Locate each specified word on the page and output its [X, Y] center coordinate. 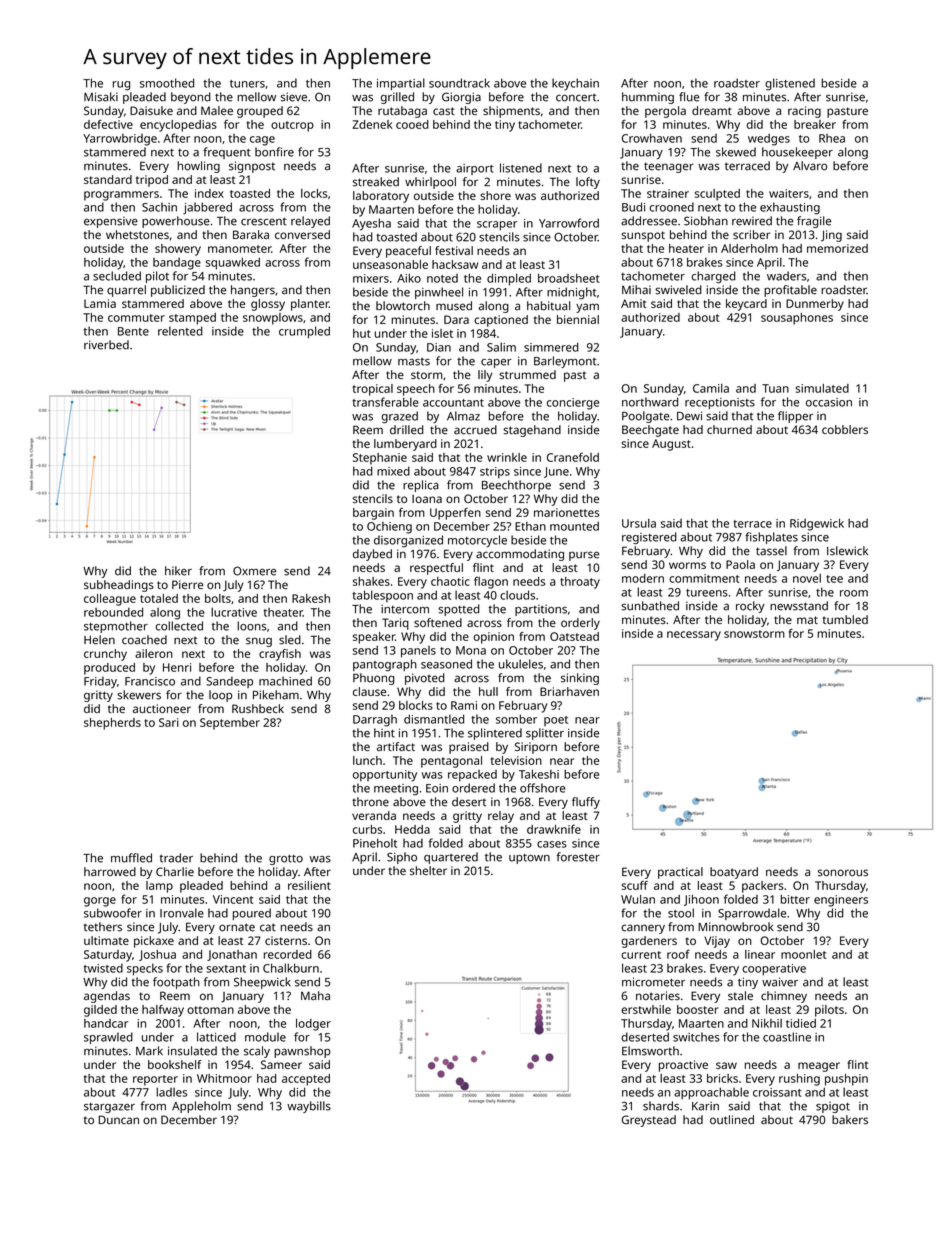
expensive [111, 222]
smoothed [167, 83]
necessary [694, 636]
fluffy [586, 803]
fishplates [771, 538]
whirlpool [430, 183]
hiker [178, 571]
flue [689, 97]
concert [576, 97]
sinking [580, 679]
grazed [400, 417]
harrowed [110, 872]
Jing [831, 236]
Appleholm [201, 1107]
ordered [473, 788]
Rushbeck [258, 708]
